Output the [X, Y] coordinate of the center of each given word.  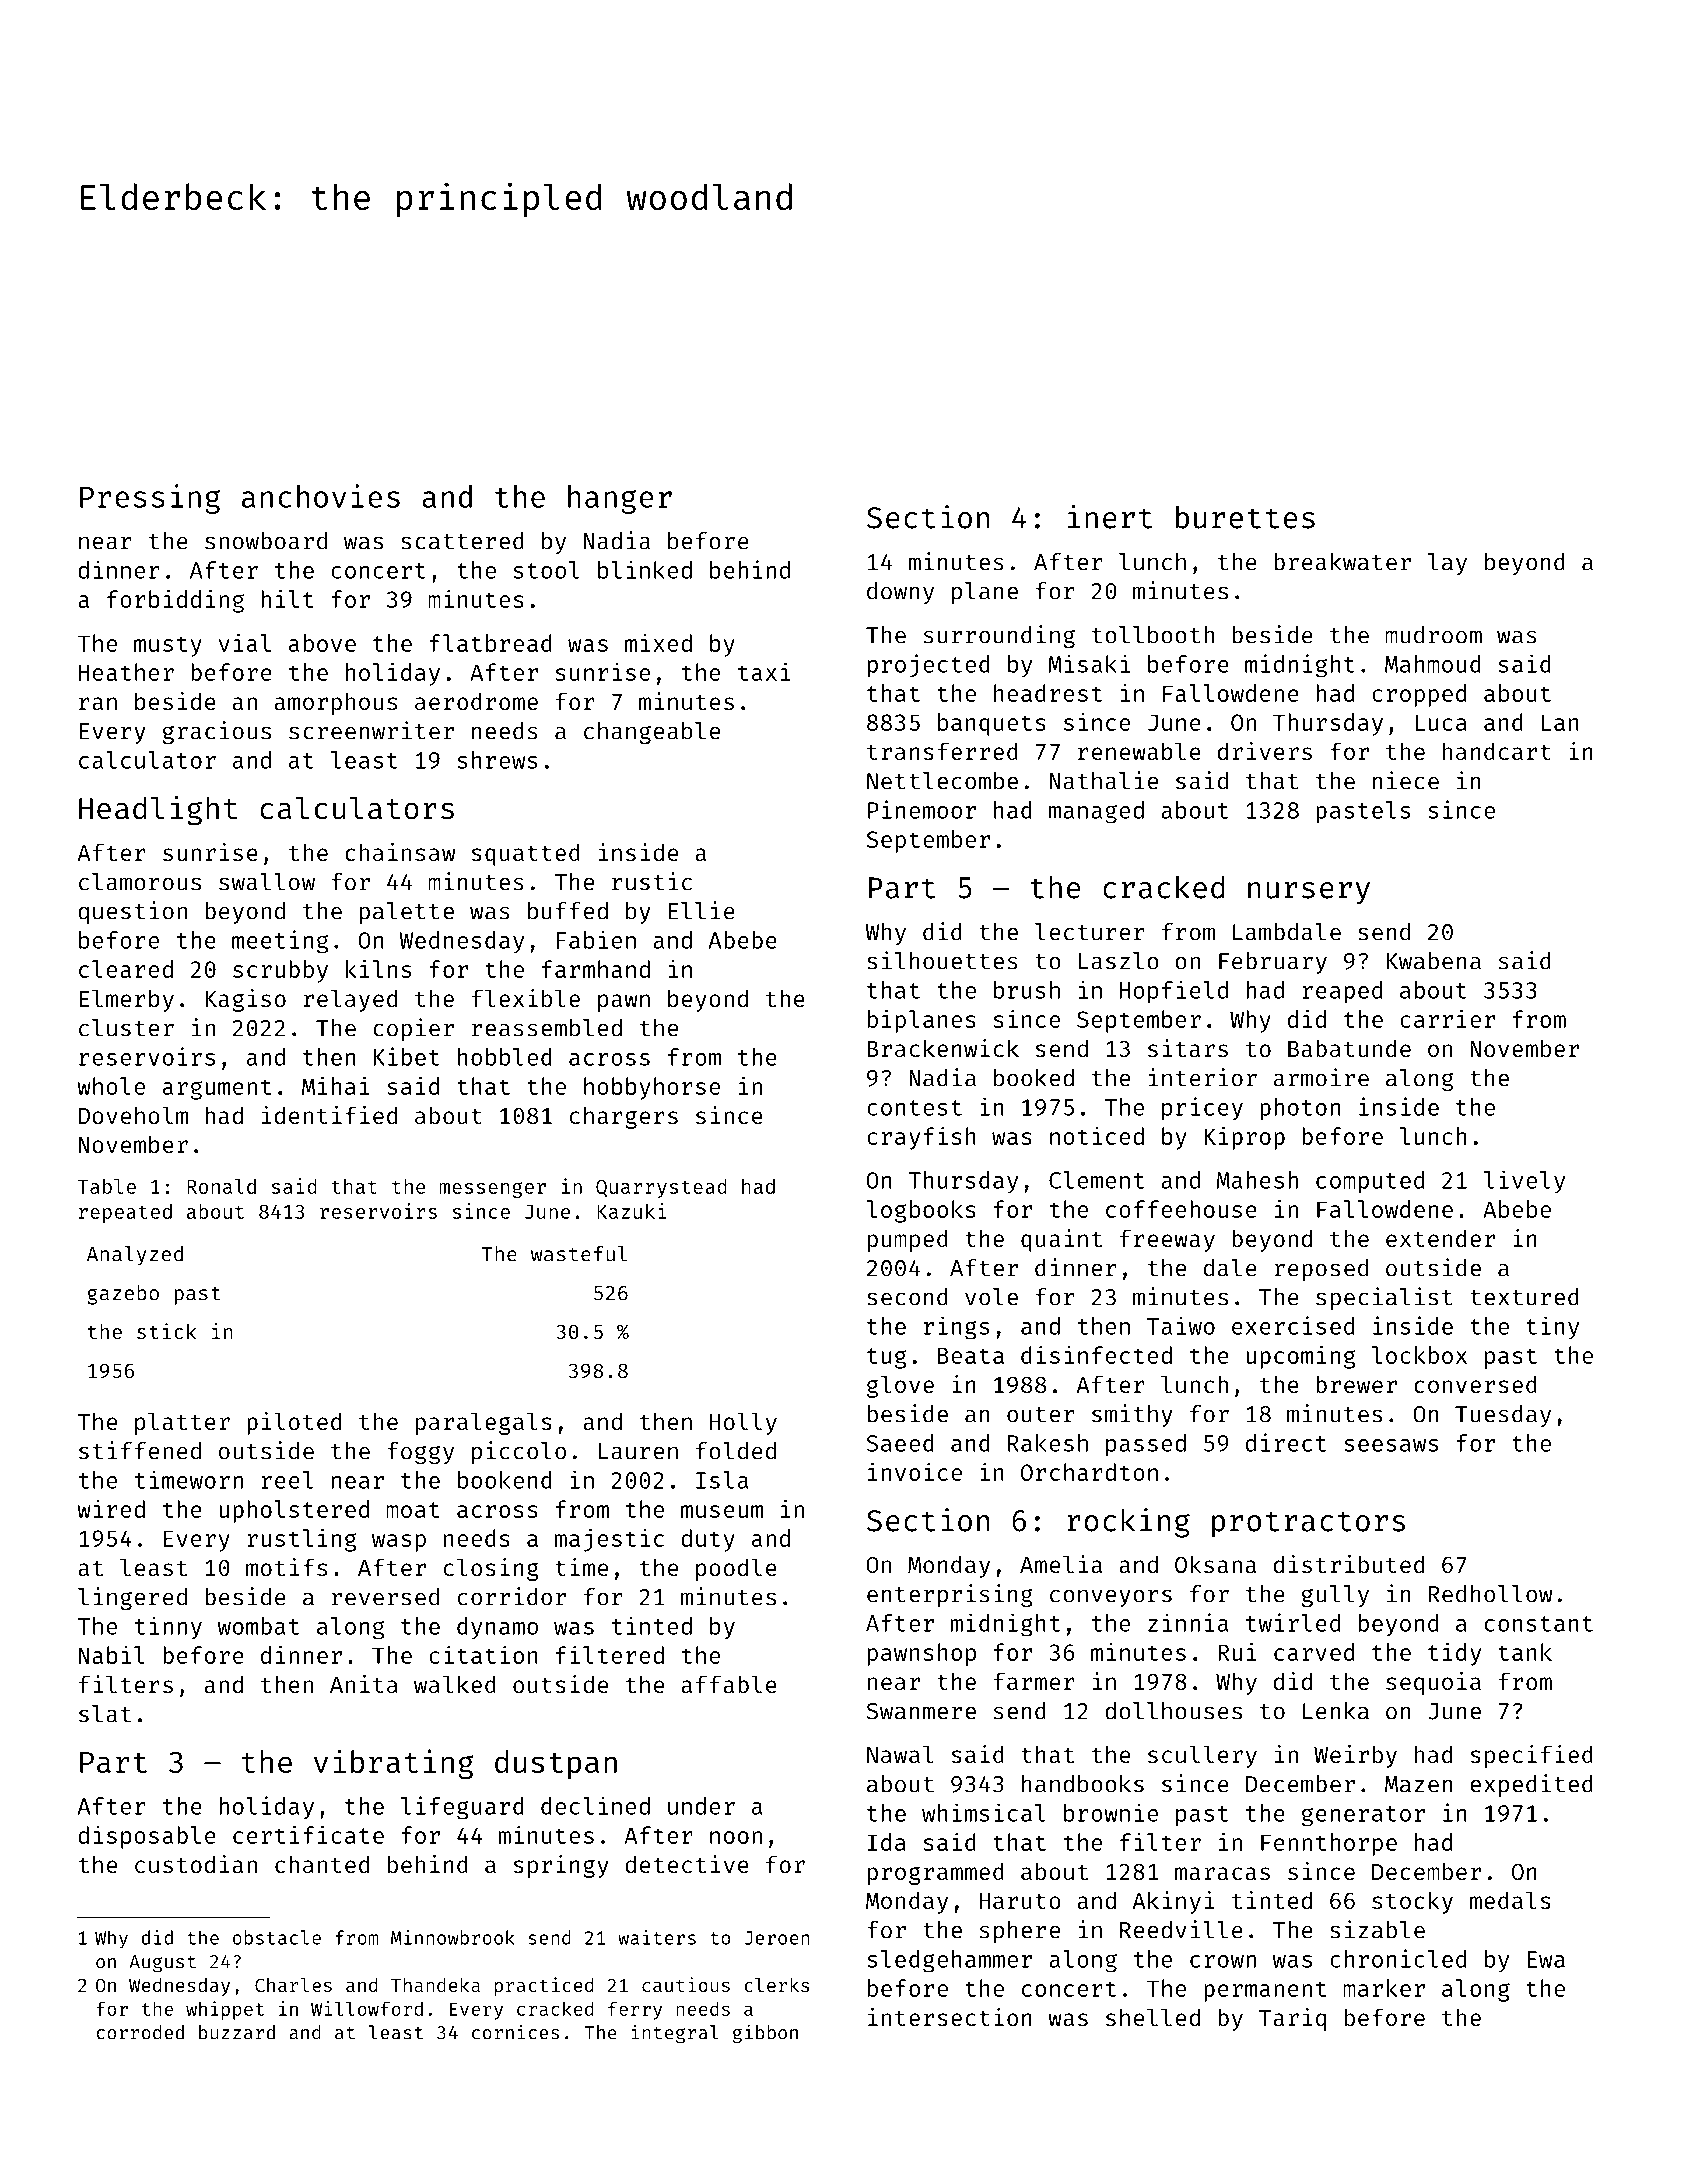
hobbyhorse [652, 1088]
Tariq [1292, 2019]
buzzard [237, 2032]
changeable [652, 733]
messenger [493, 1190]
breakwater [1342, 562]
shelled [1153, 2017]
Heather [126, 672]
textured [1524, 1297]
